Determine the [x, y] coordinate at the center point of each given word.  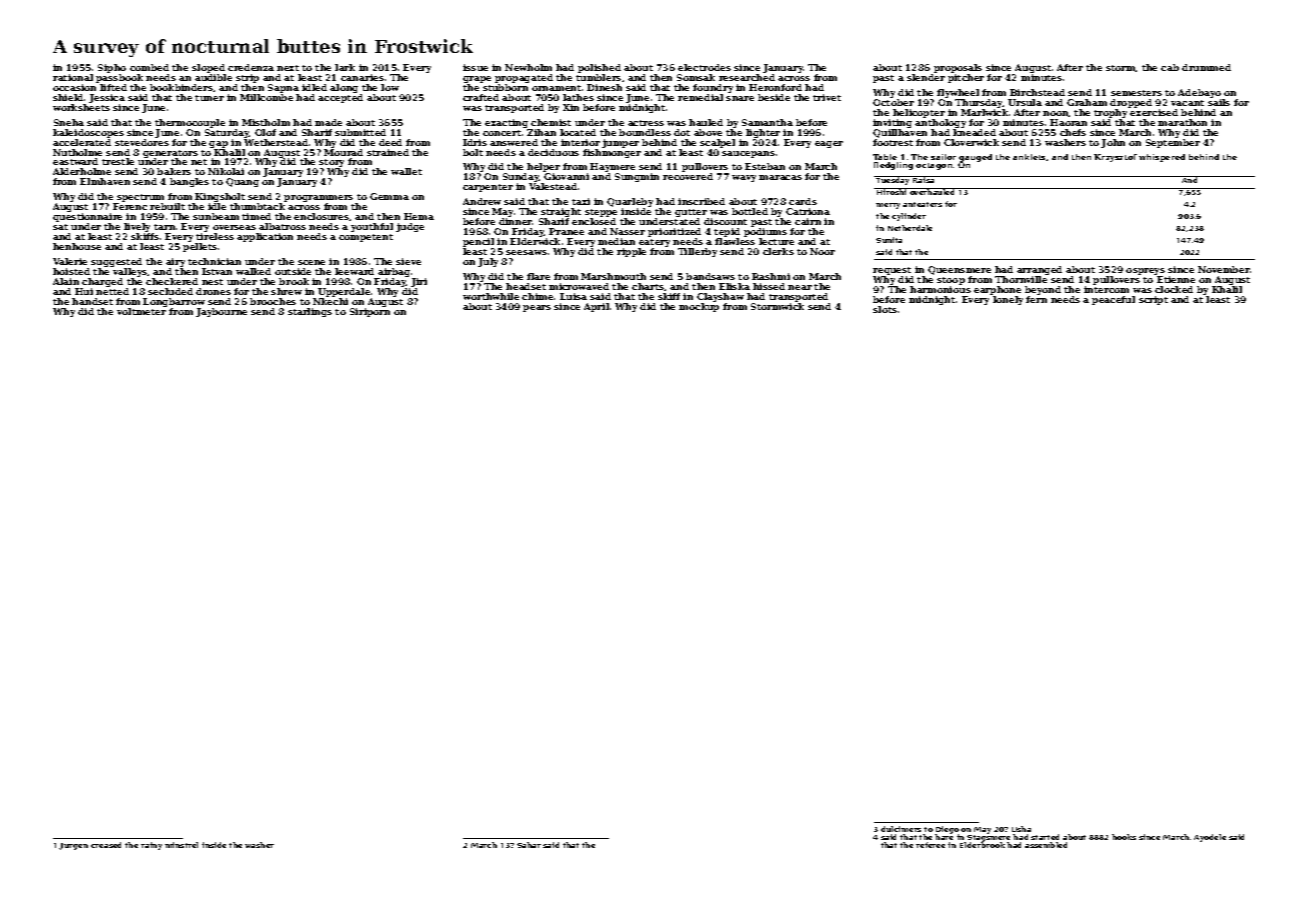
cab [1170, 67]
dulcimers [901, 829]
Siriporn [370, 312]
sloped [208, 68]
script [1153, 300]
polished [599, 68]
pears [537, 308]
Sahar [529, 845]
